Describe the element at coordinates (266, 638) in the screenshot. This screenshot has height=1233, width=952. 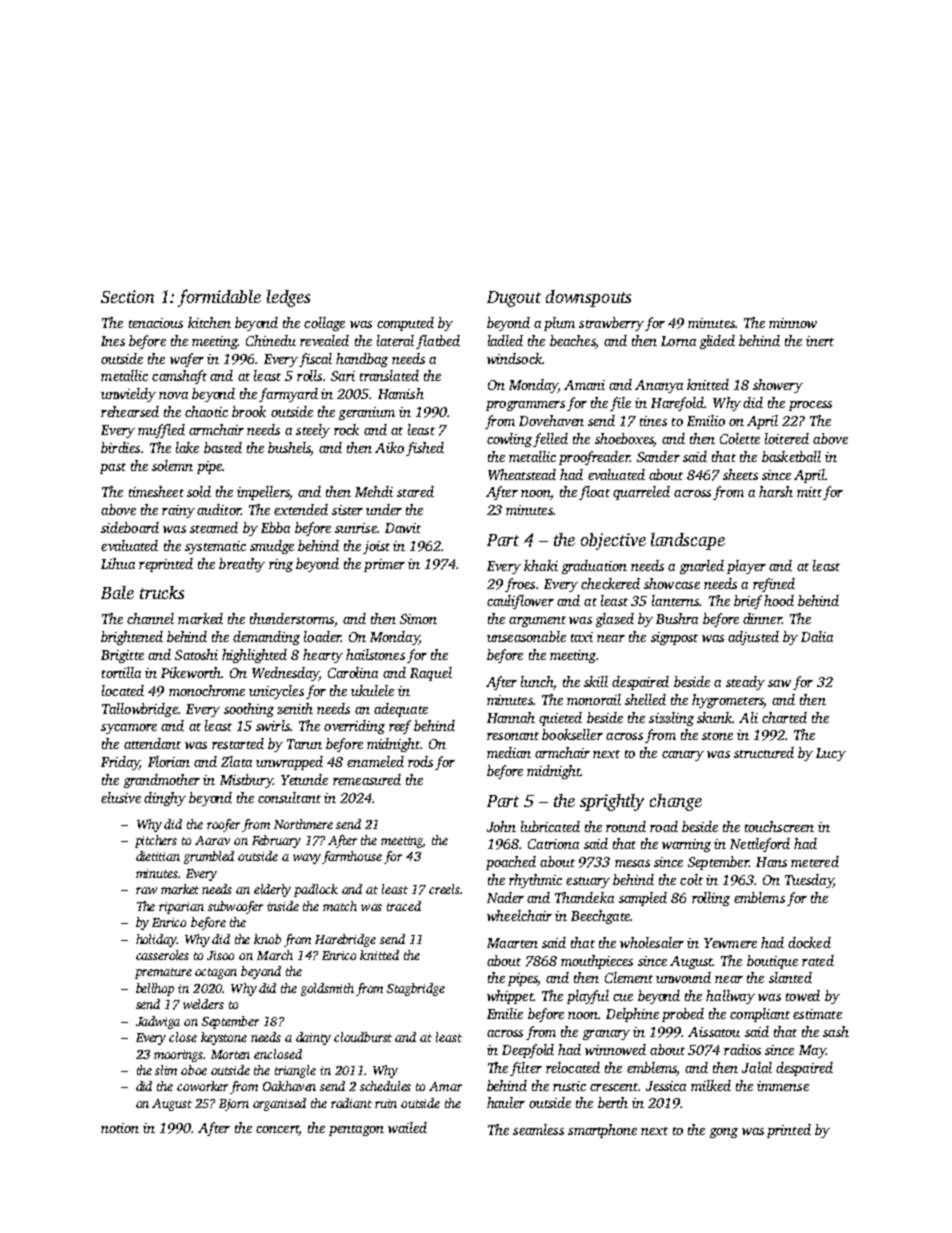
I see `demanding` at that location.
